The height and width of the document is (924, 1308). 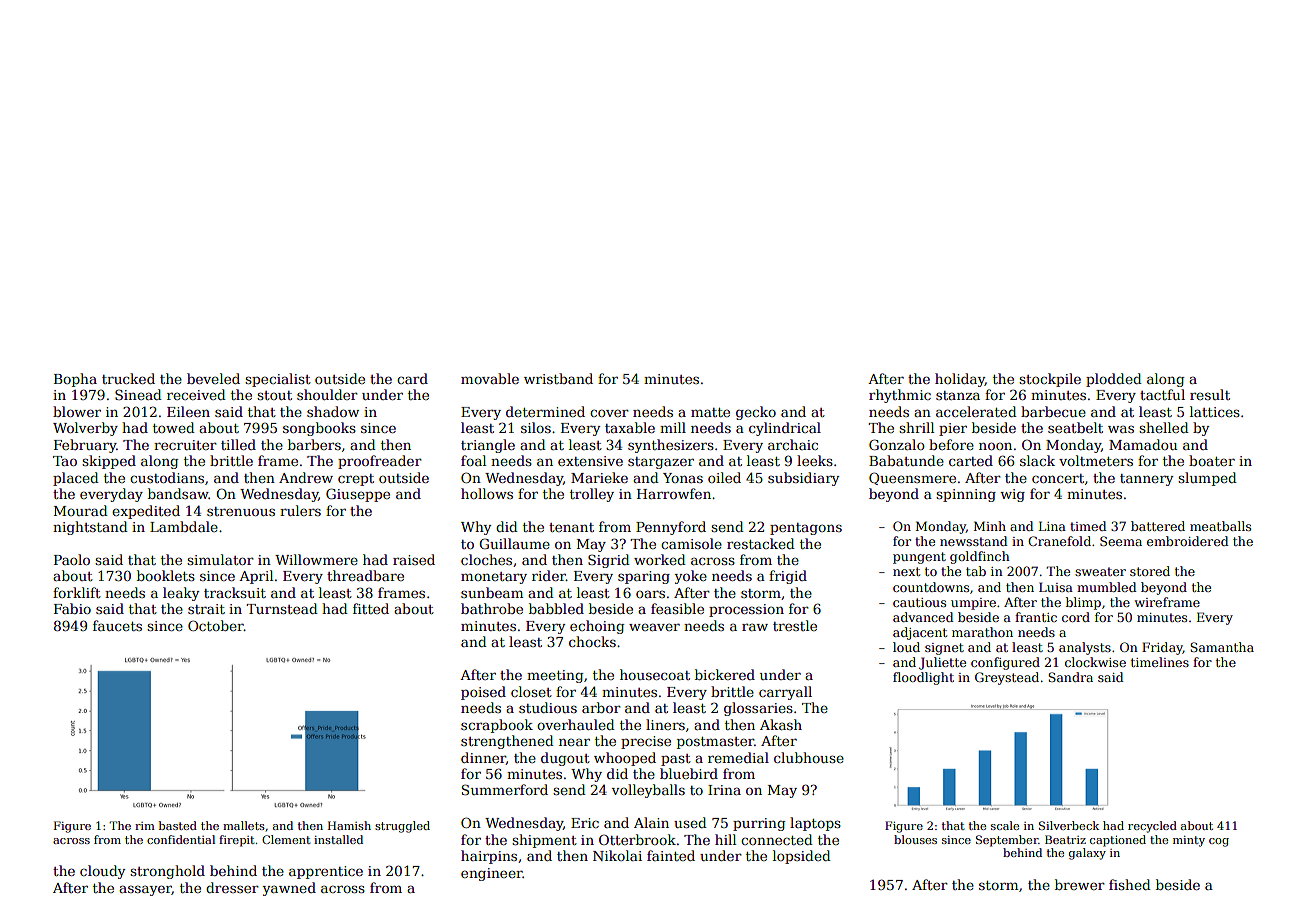 What do you see at coordinates (916, 427) in the document?
I see `shrill` at bounding box center [916, 427].
